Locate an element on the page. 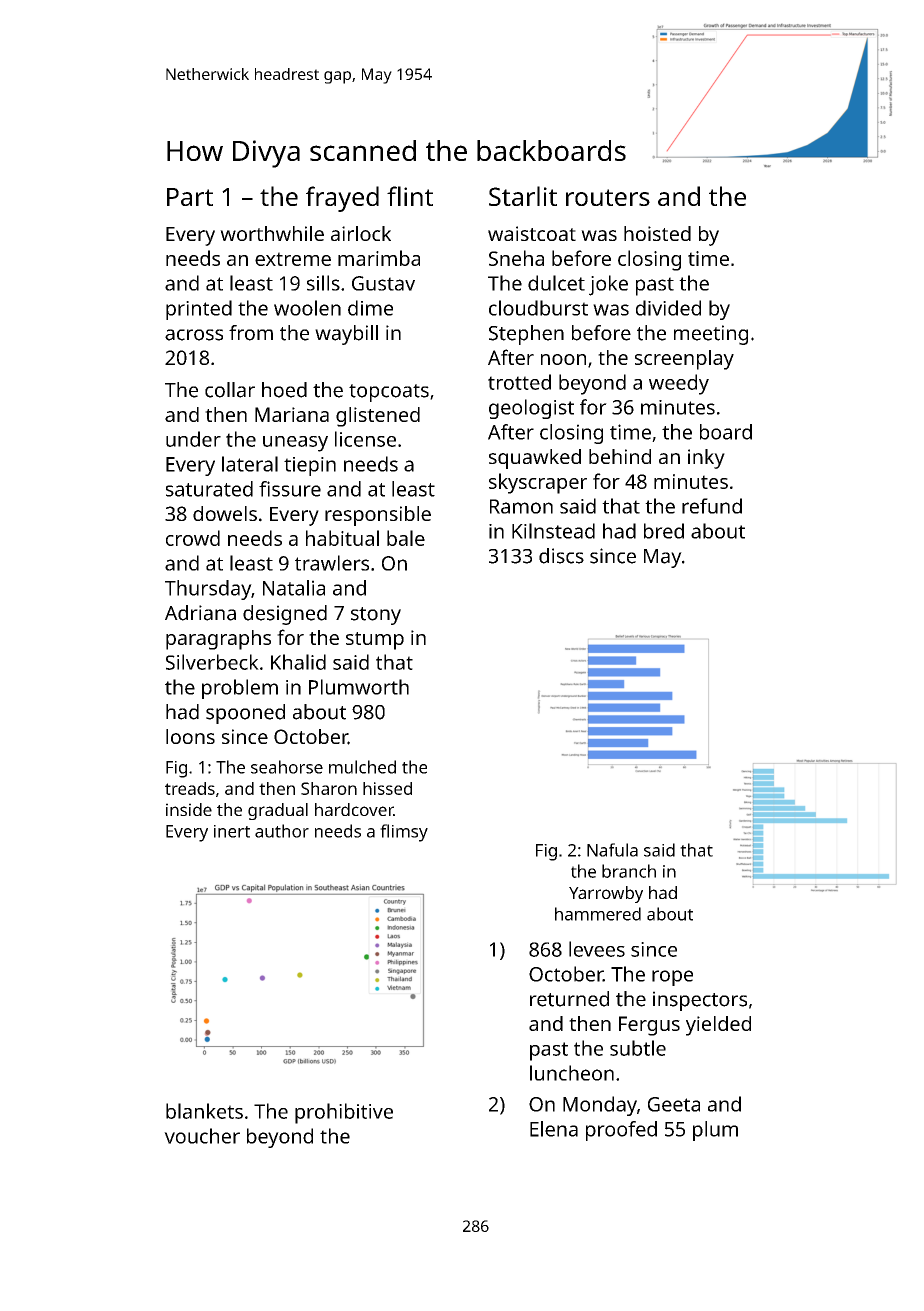 This document has height=1311, width=924. blankets is located at coordinates (204, 1111).
